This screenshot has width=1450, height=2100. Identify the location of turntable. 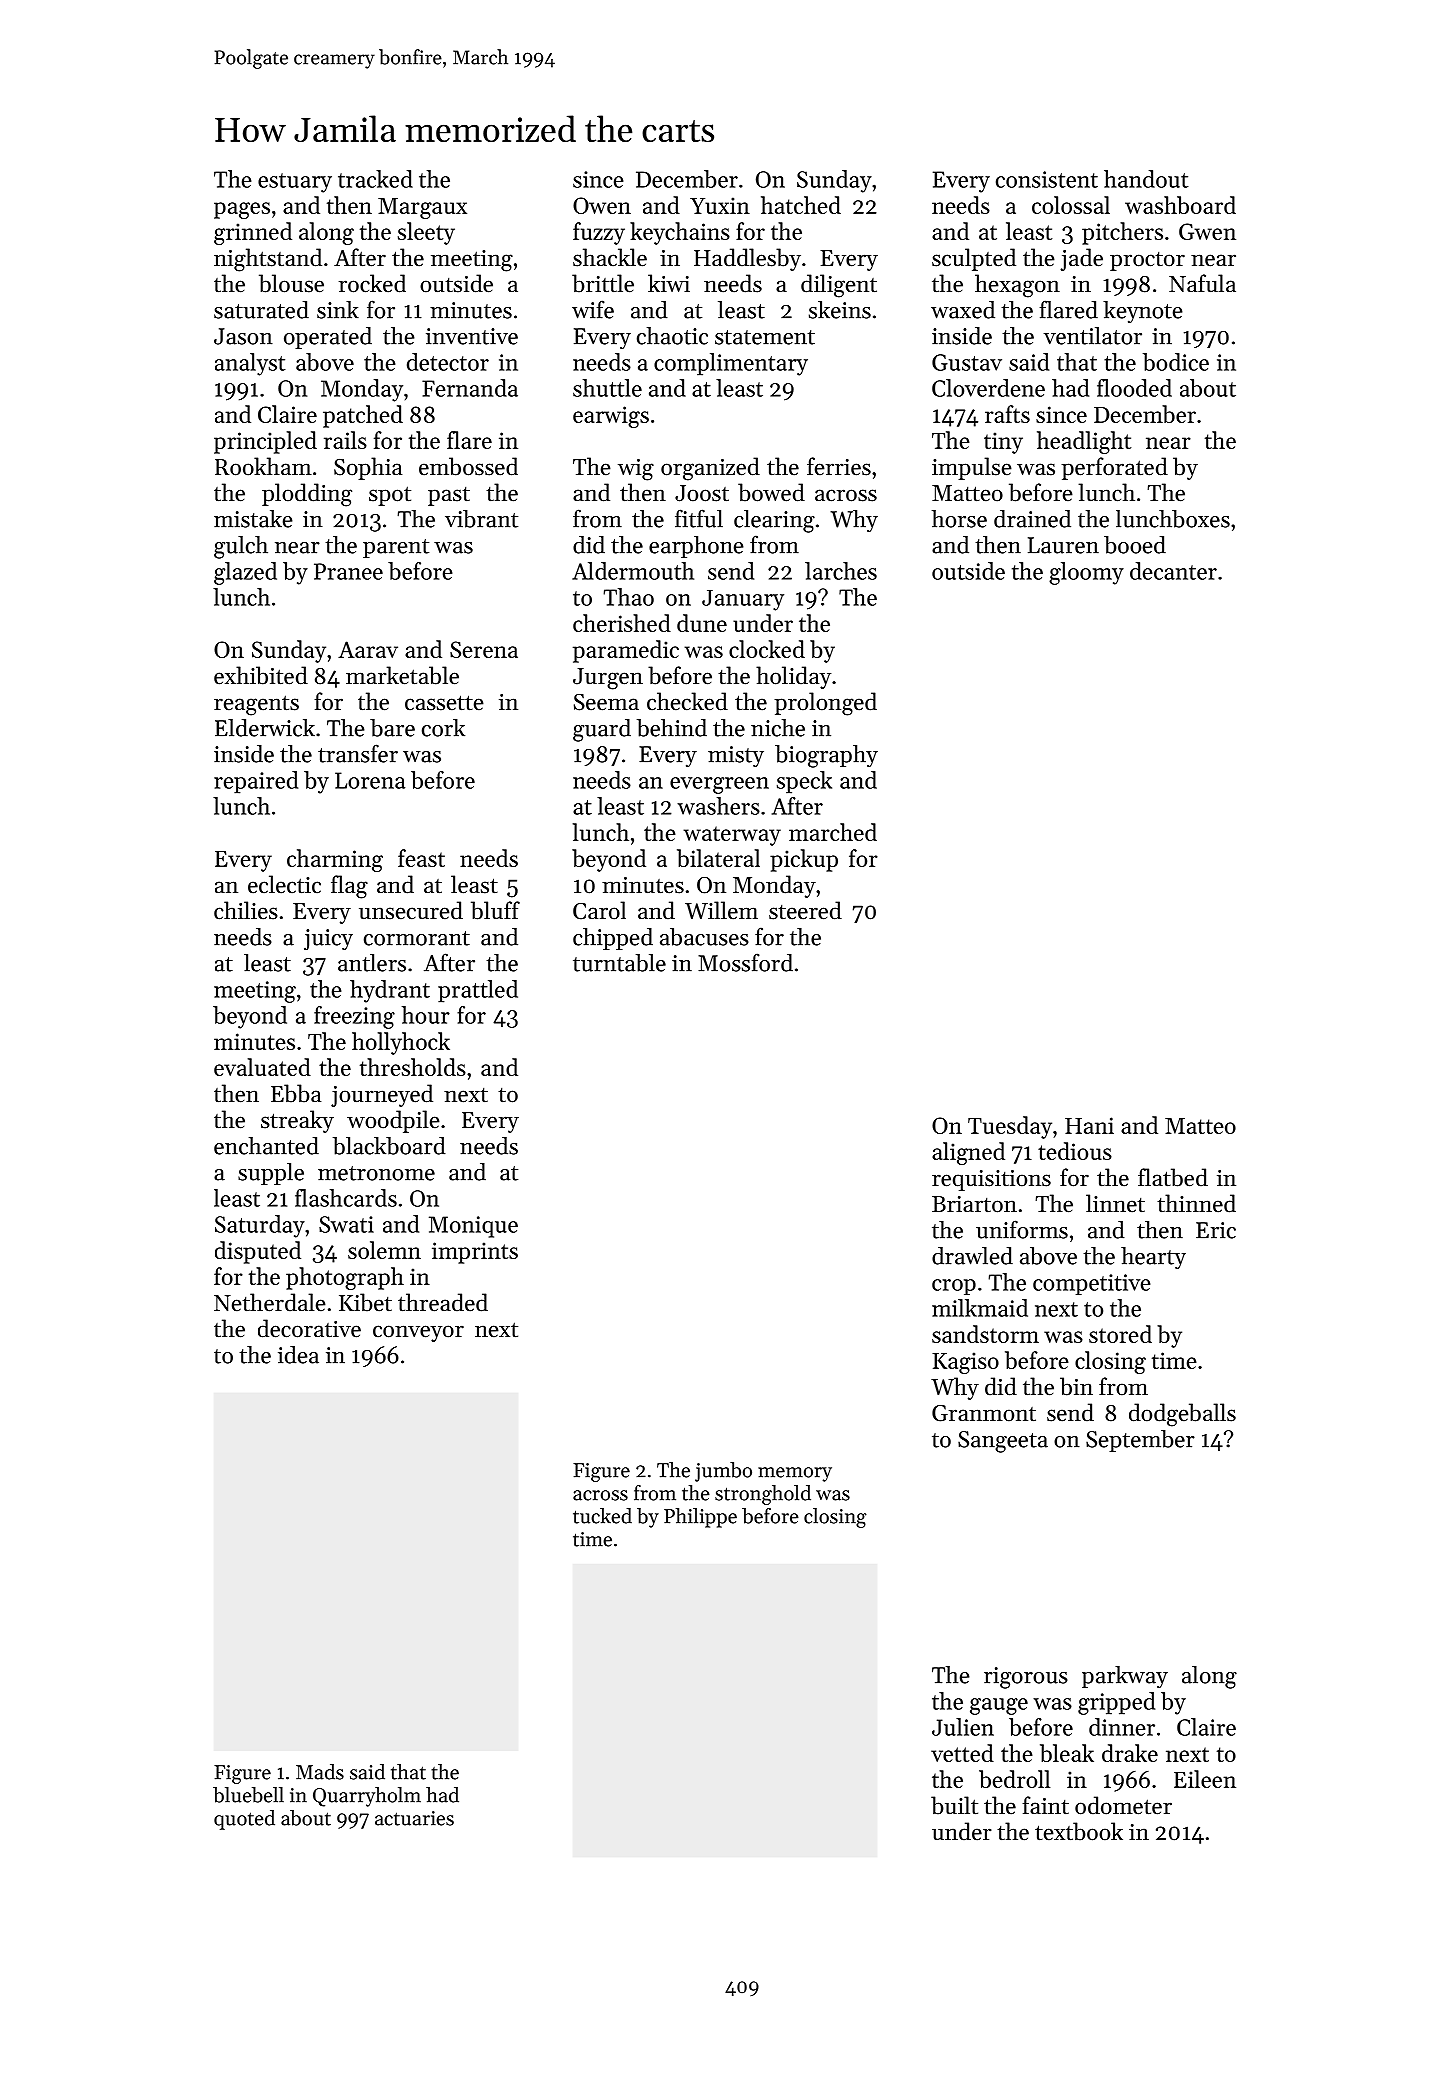
(619, 963).
